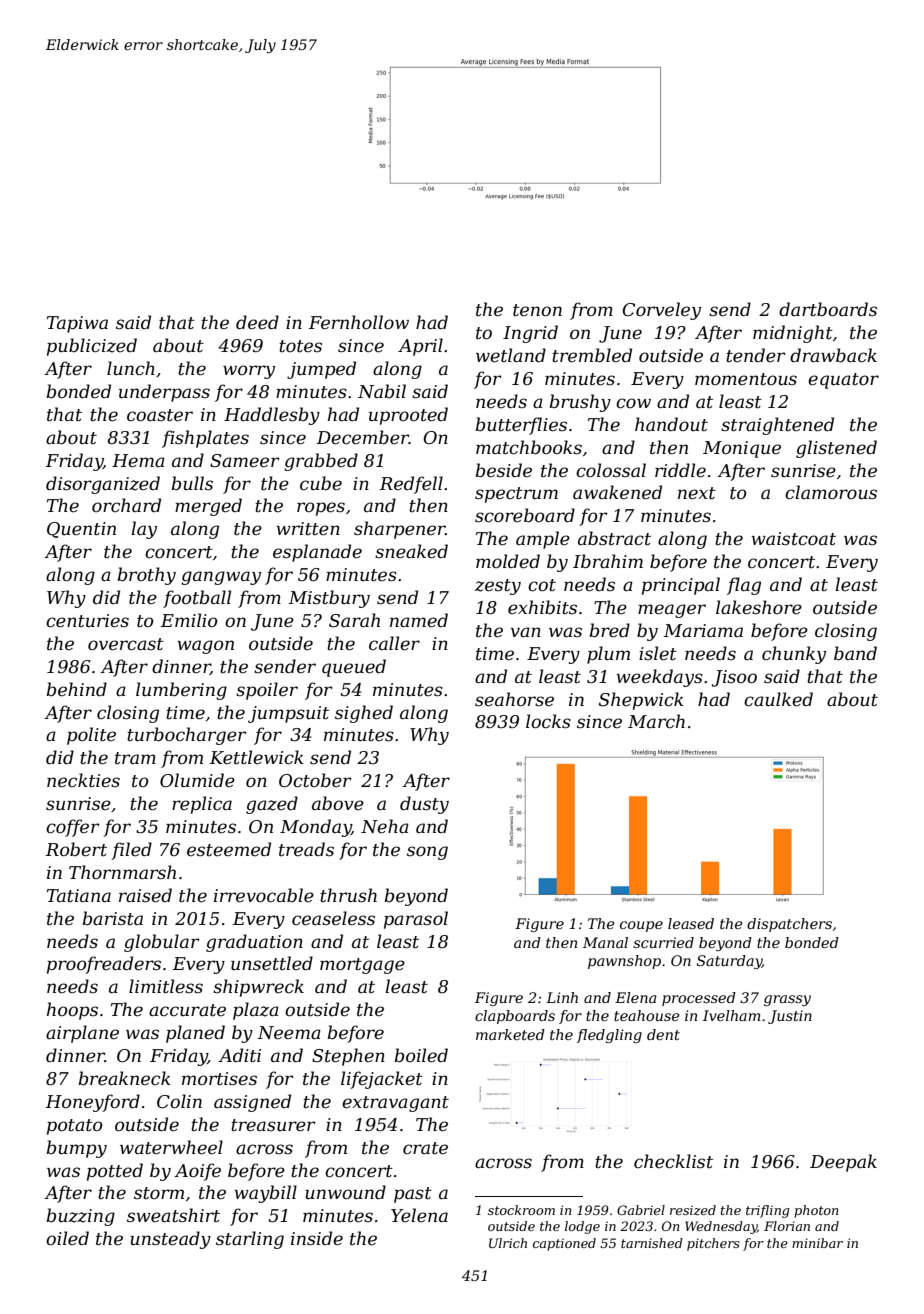 The width and height of the document is (924, 1314). What do you see at coordinates (76, 689) in the document?
I see `behind` at bounding box center [76, 689].
